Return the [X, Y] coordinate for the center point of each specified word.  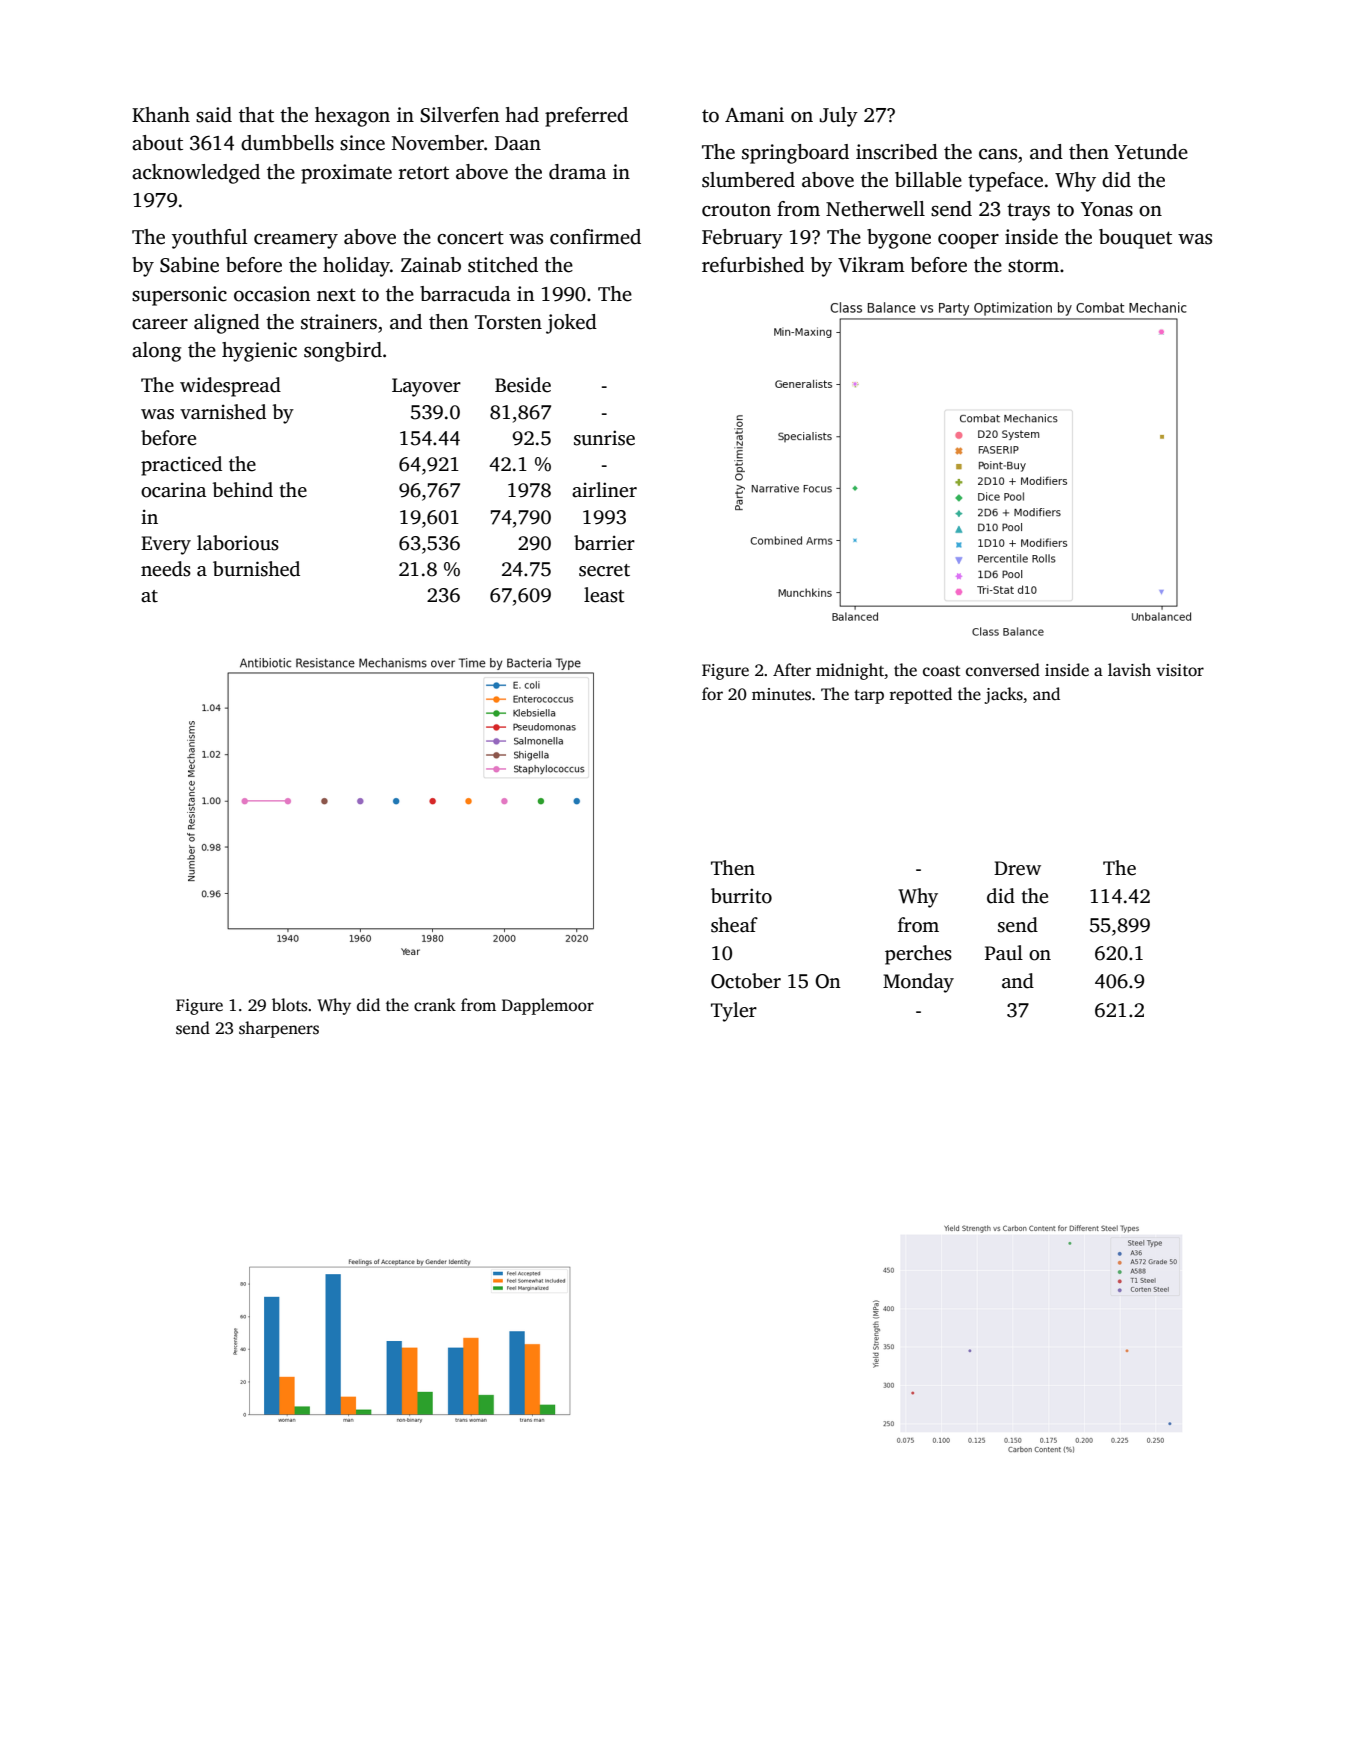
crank [435, 1005]
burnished [256, 569]
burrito [741, 896]
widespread [230, 387]
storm [1033, 266]
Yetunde [1151, 152]
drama [577, 172]
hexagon [352, 117]
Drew [1017, 868]
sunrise [604, 438]
